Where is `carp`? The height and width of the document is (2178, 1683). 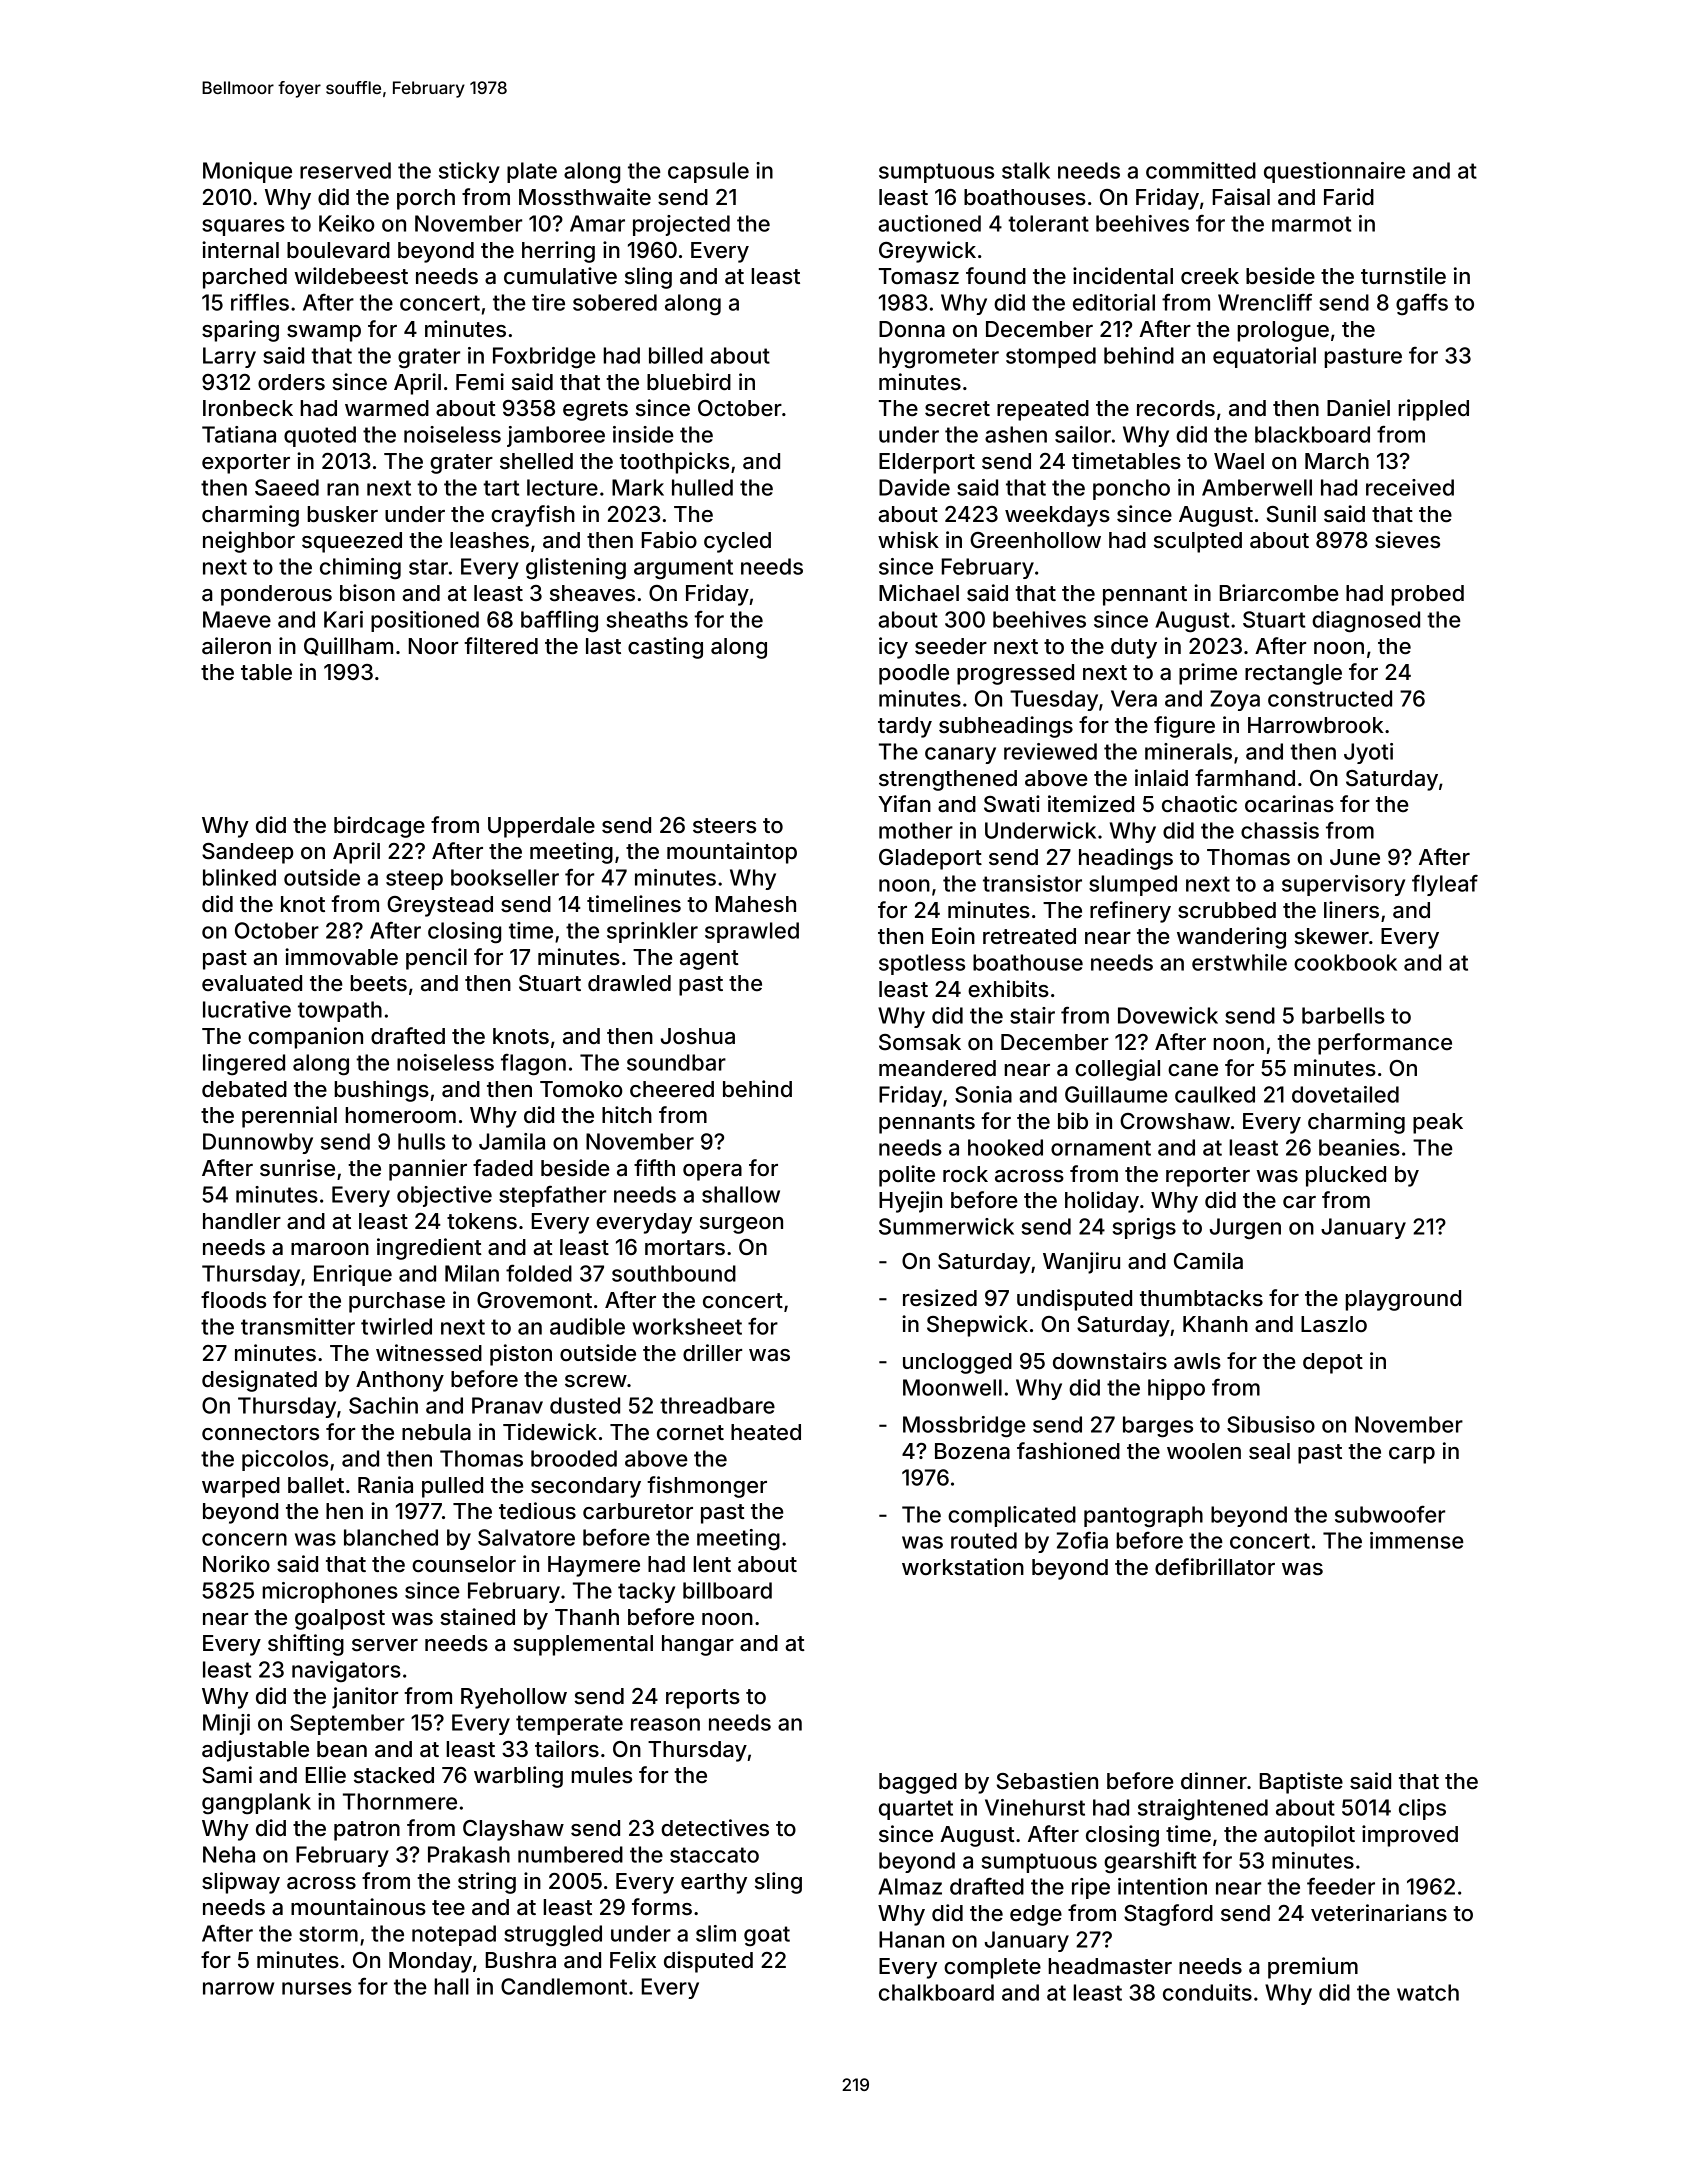
carp is located at coordinates (1412, 1455).
